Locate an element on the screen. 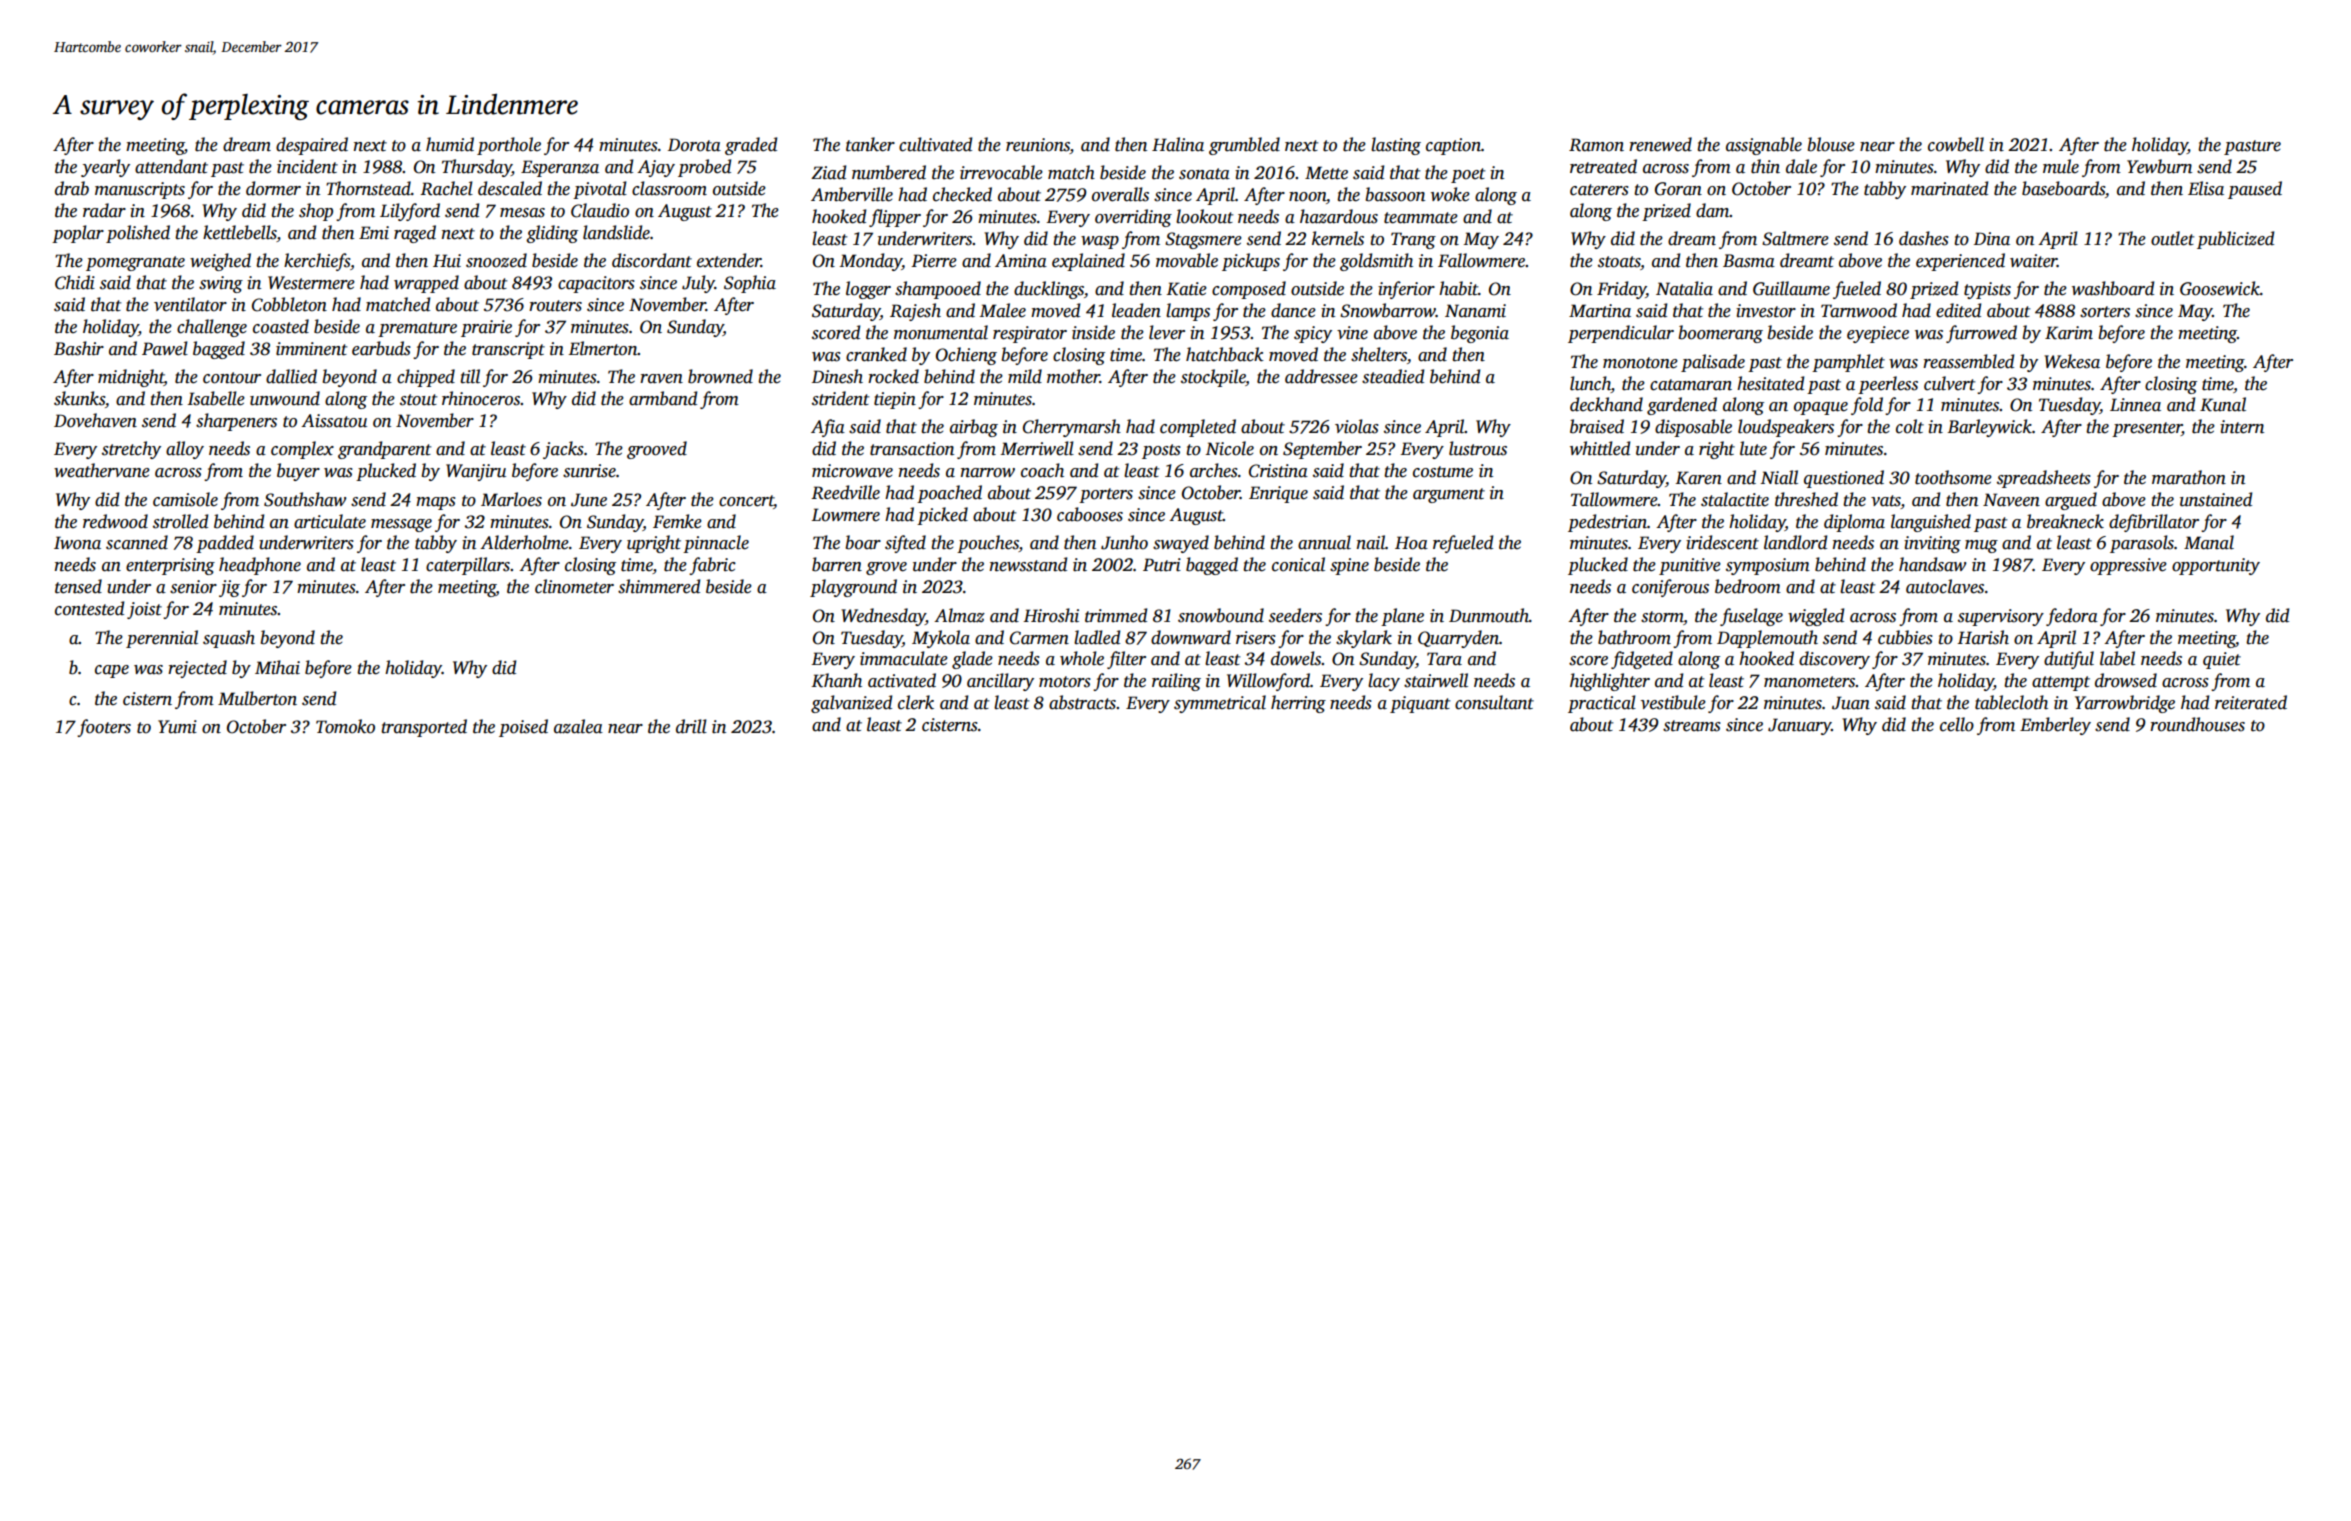 Image resolution: width=2351 pixels, height=1521 pixels. Emi is located at coordinates (374, 233).
